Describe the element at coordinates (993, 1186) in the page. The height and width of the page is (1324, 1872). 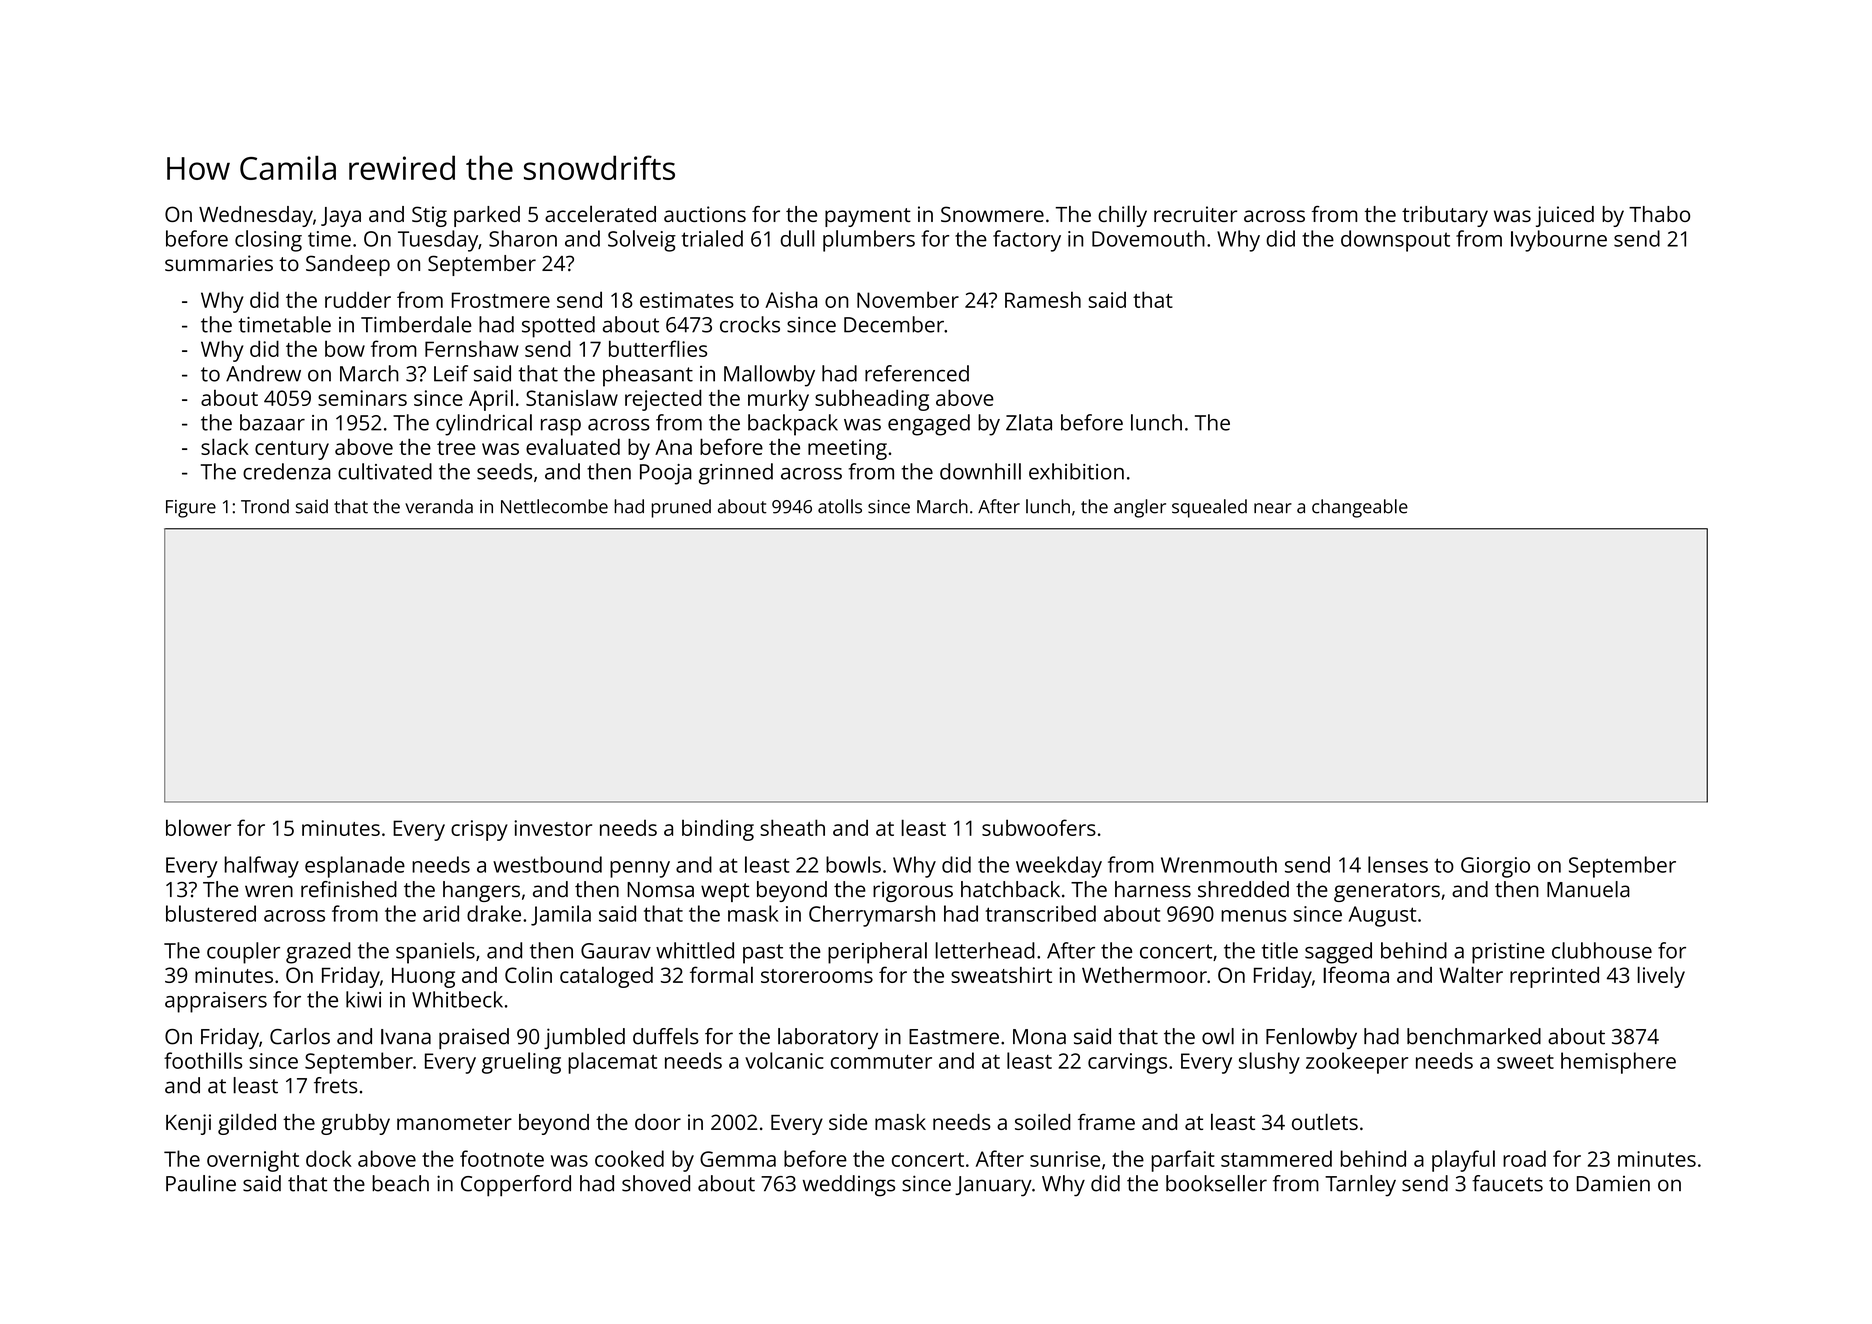
I see `January` at that location.
